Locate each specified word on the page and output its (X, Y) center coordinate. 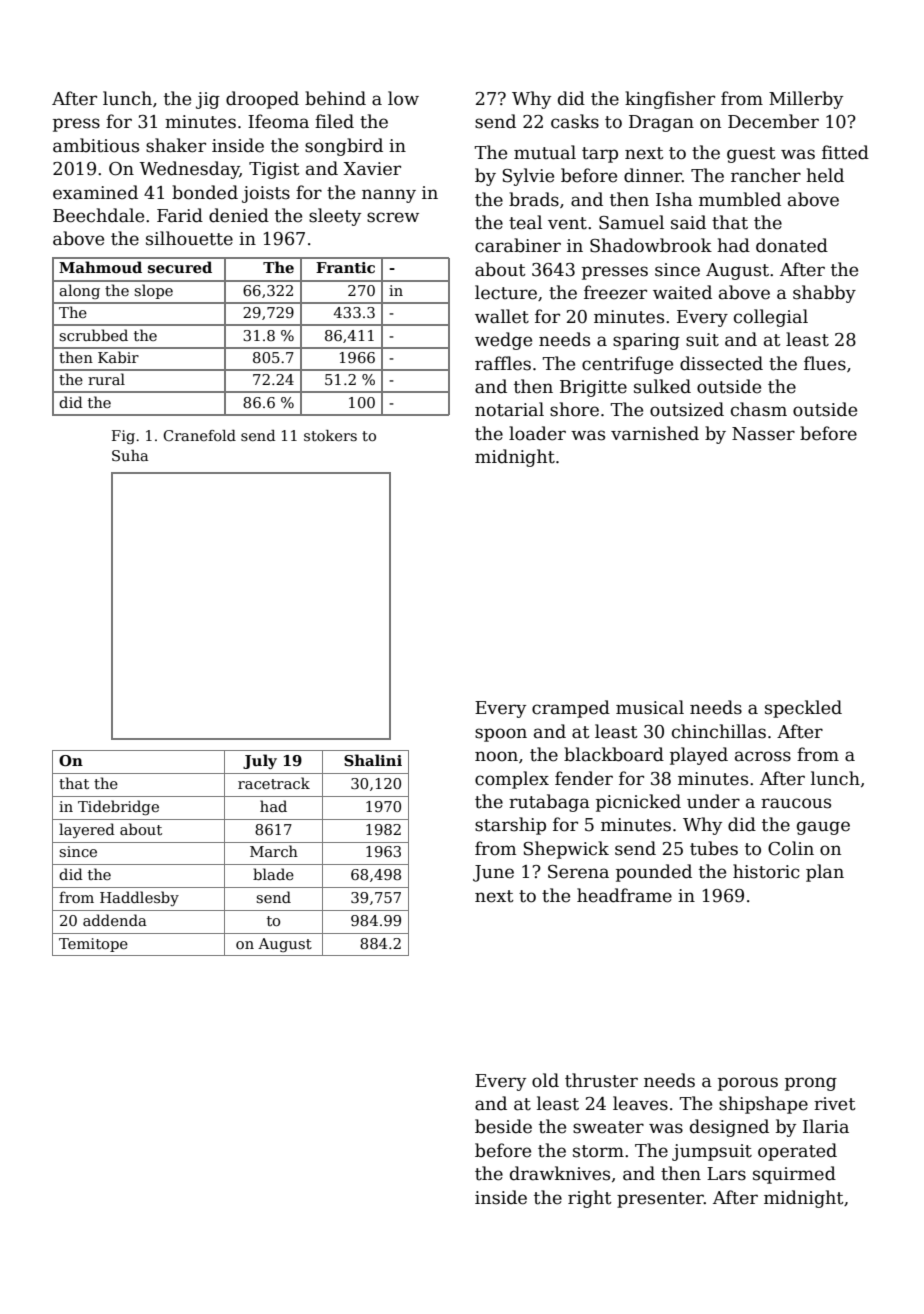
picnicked (638, 803)
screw (393, 217)
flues (825, 363)
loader (537, 433)
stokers (330, 435)
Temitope (93, 945)
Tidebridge (118, 807)
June (493, 873)
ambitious (96, 145)
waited (682, 292)
